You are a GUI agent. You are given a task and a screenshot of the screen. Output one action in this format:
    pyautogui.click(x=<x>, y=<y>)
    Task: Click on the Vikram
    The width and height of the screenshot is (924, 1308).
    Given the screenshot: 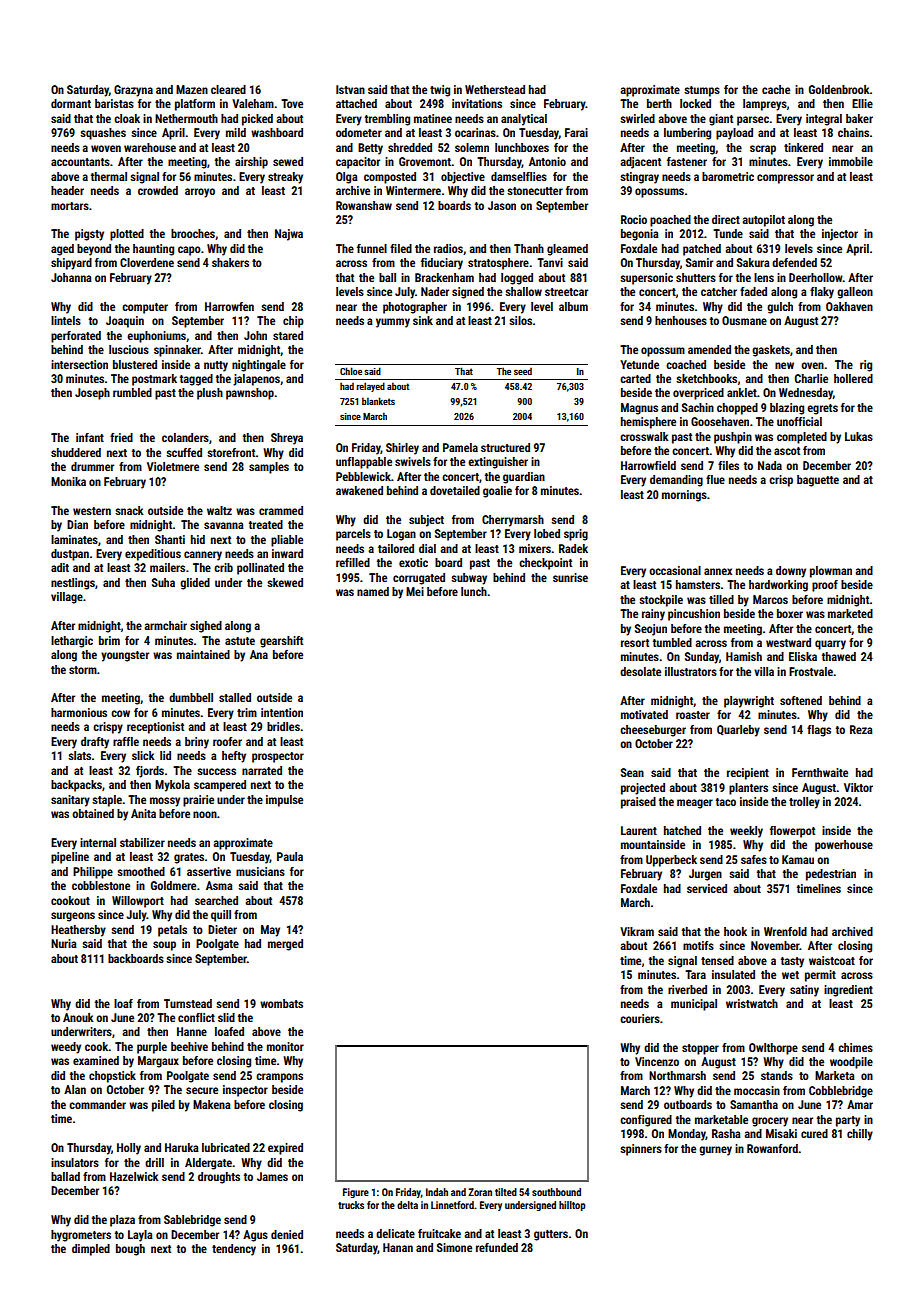 What is the action you would take?
    pyautogui.click(x=637, y=931)
